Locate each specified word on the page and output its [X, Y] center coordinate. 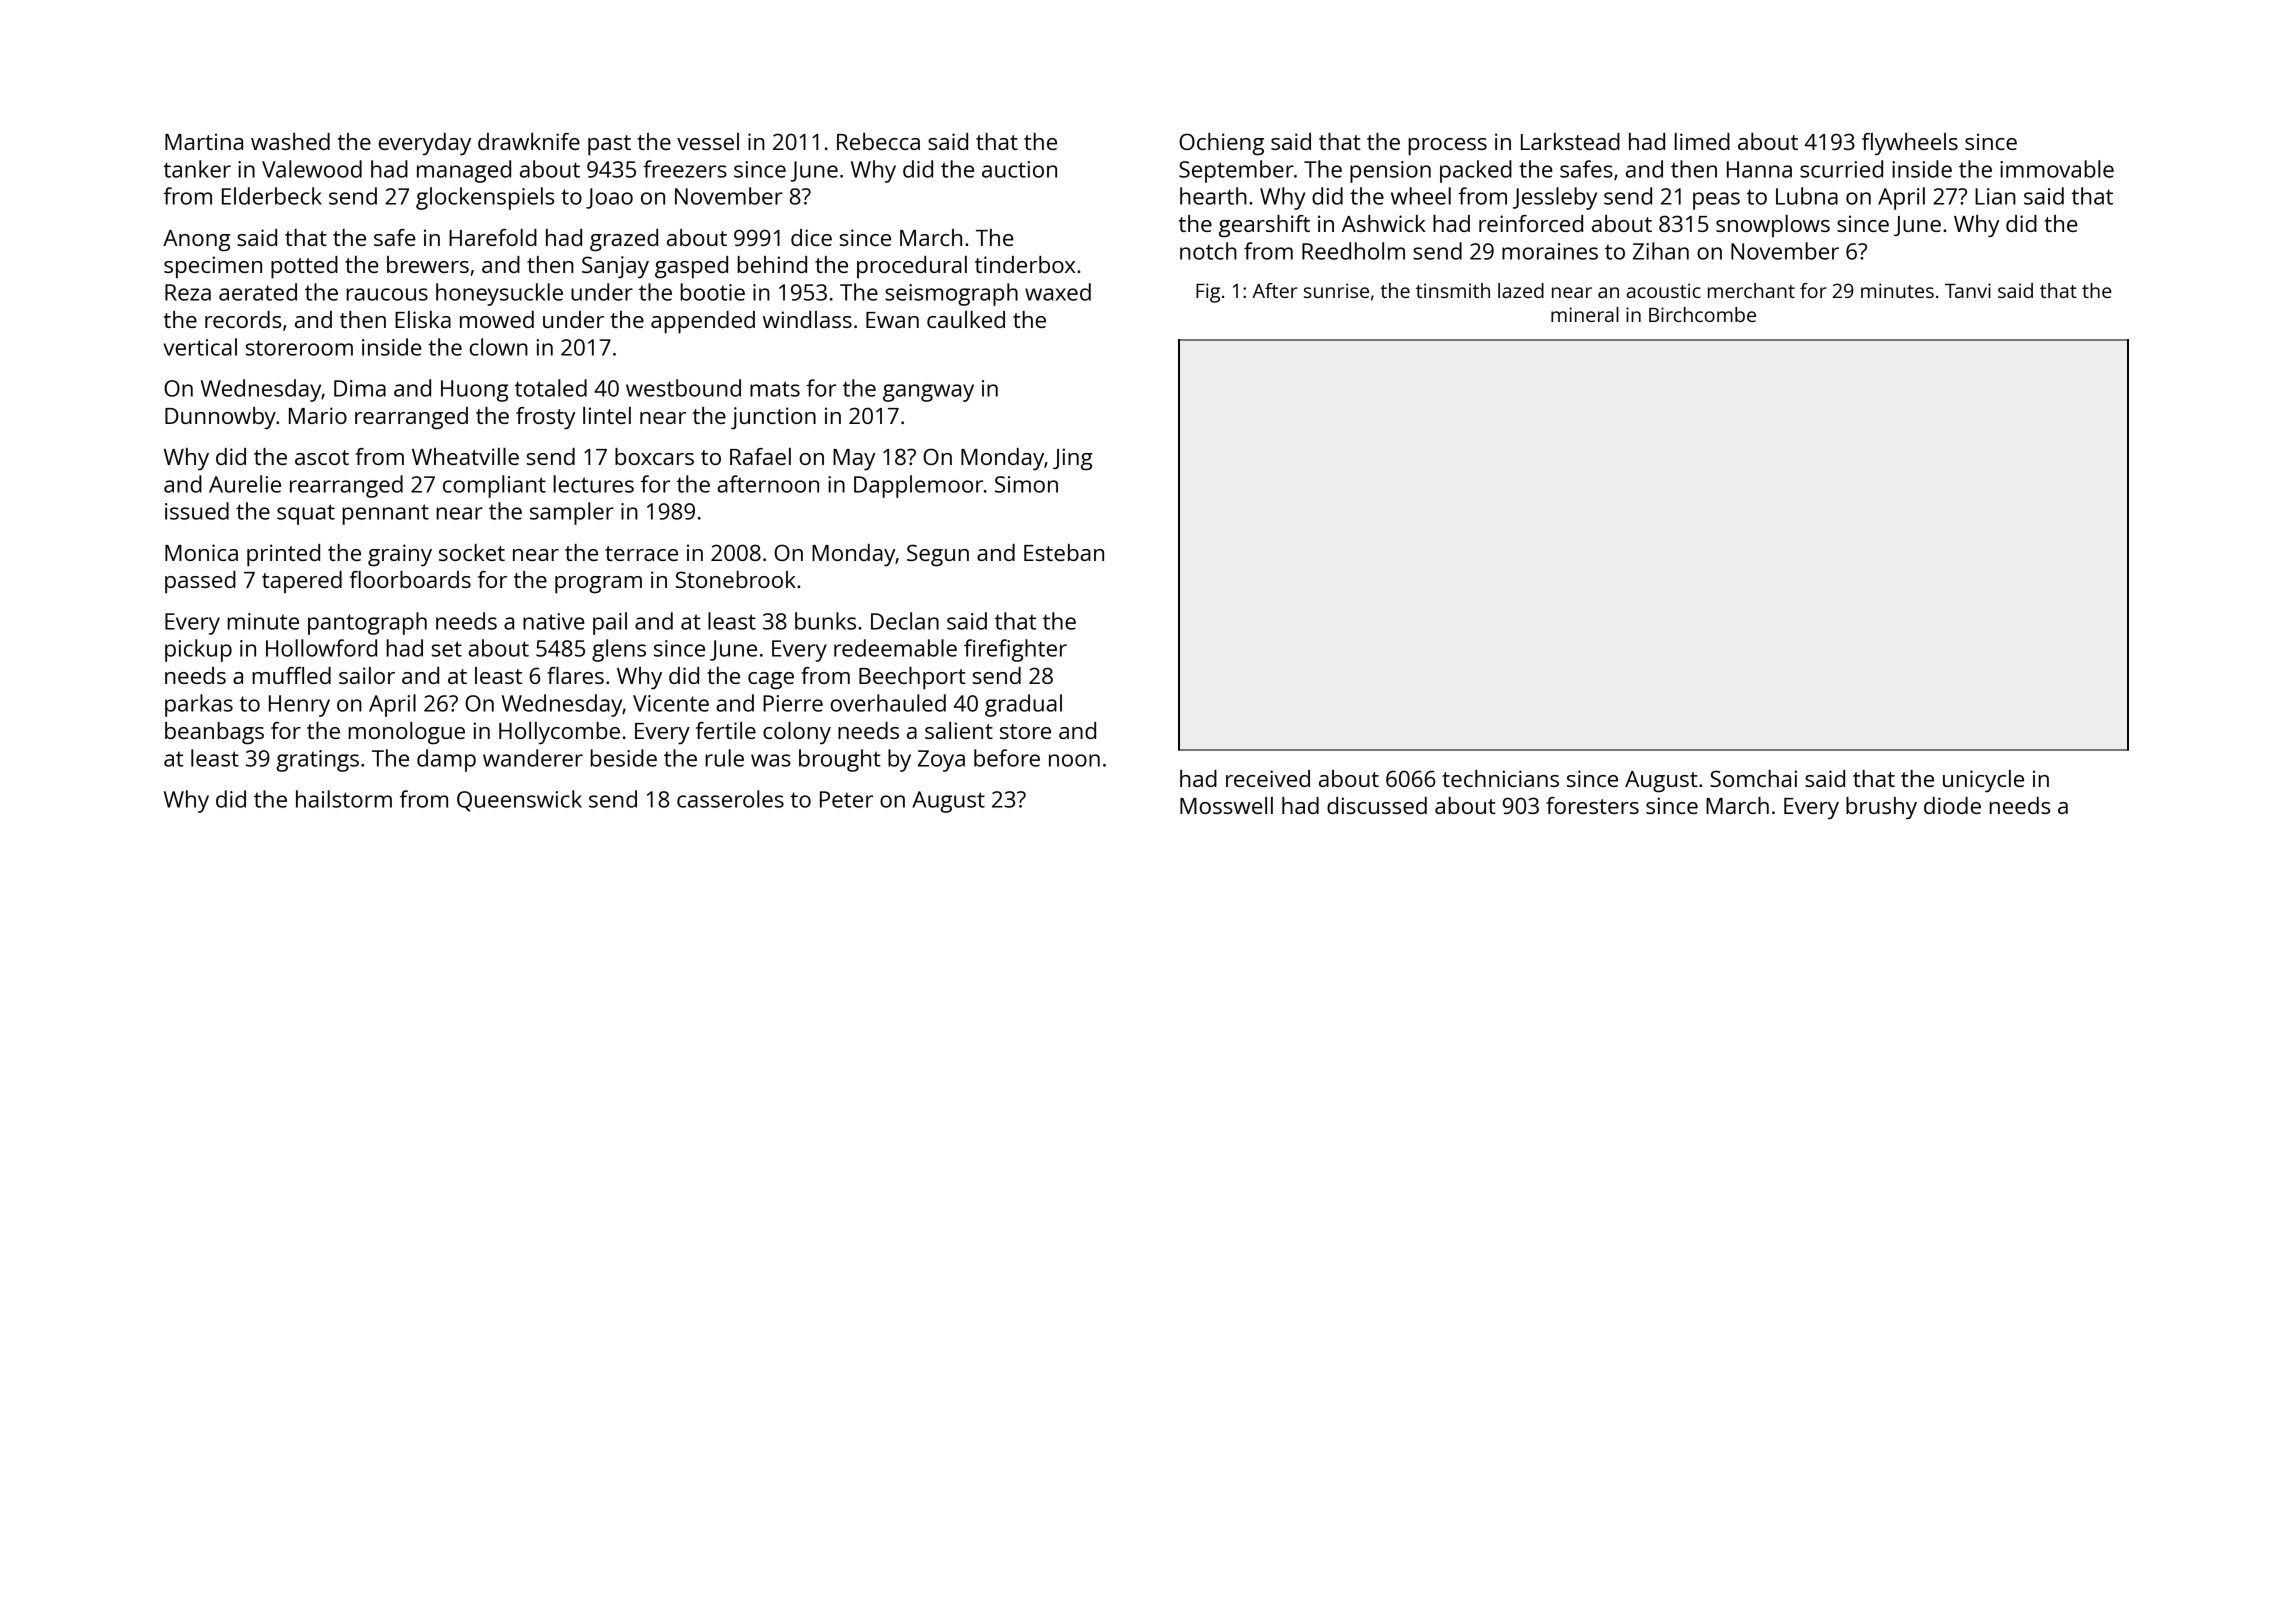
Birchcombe [1702, 314]
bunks [825, 621]
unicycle [1983, 781]
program [598, 585]
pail [610, 623]
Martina [204, 141]
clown [498, 347]
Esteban [1064, 552]
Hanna [1759, 169]
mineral [1585, 314]
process [1447, 147]
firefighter [1015, 650]
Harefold [493, 237]
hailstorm [344, 799]
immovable [2057, 169]
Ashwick [1384, 223]
